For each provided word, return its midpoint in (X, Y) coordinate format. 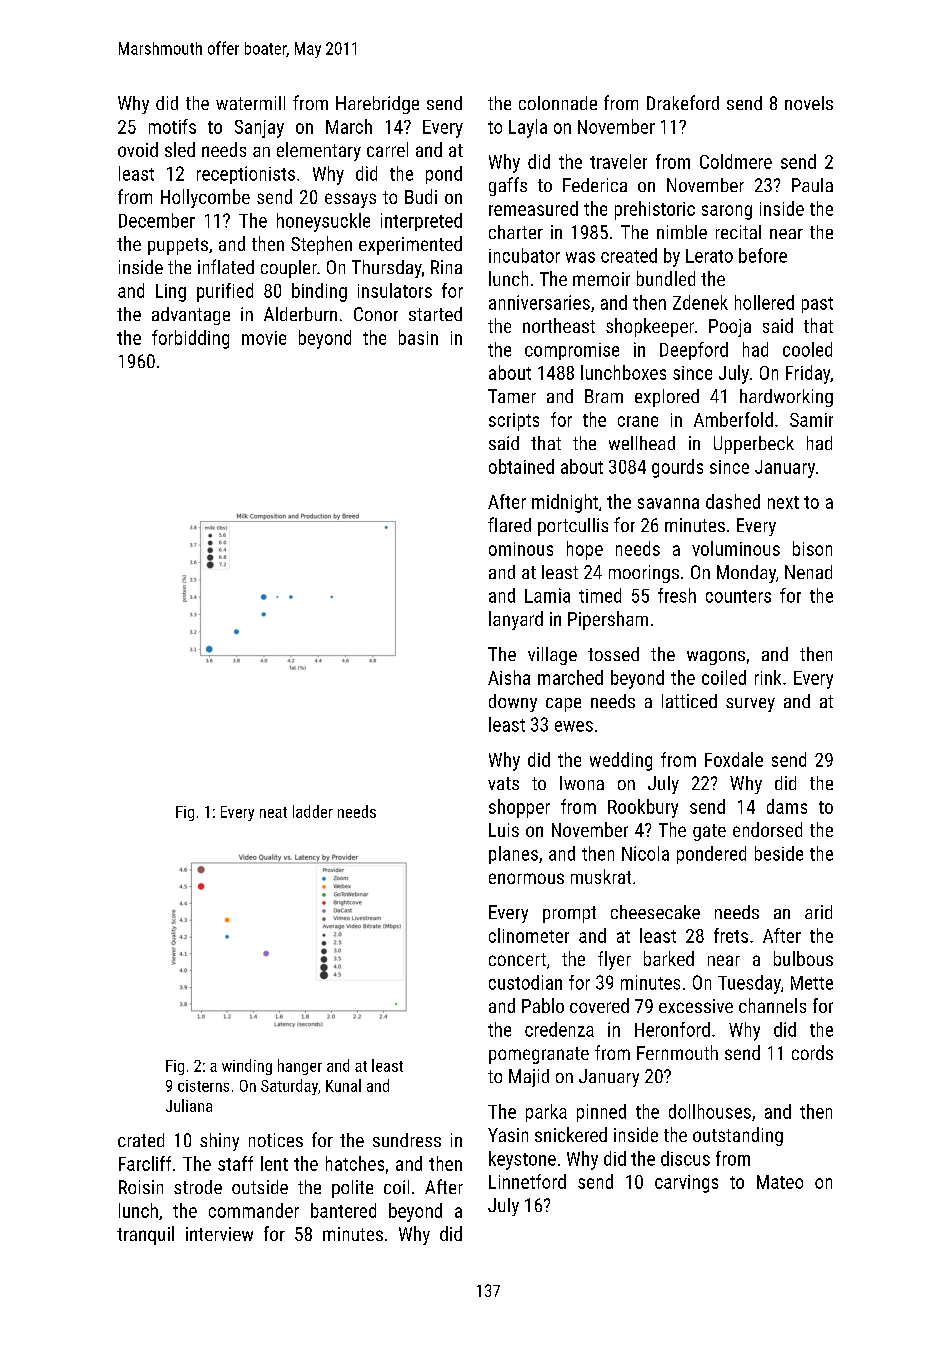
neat (273, 812)
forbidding (190, 339)
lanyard (516, 620)
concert (517, 959)
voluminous (736, 548)
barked (669, 958)
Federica (595, 185)
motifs (172, 126)
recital (738, 232)
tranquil (145, 1235)
